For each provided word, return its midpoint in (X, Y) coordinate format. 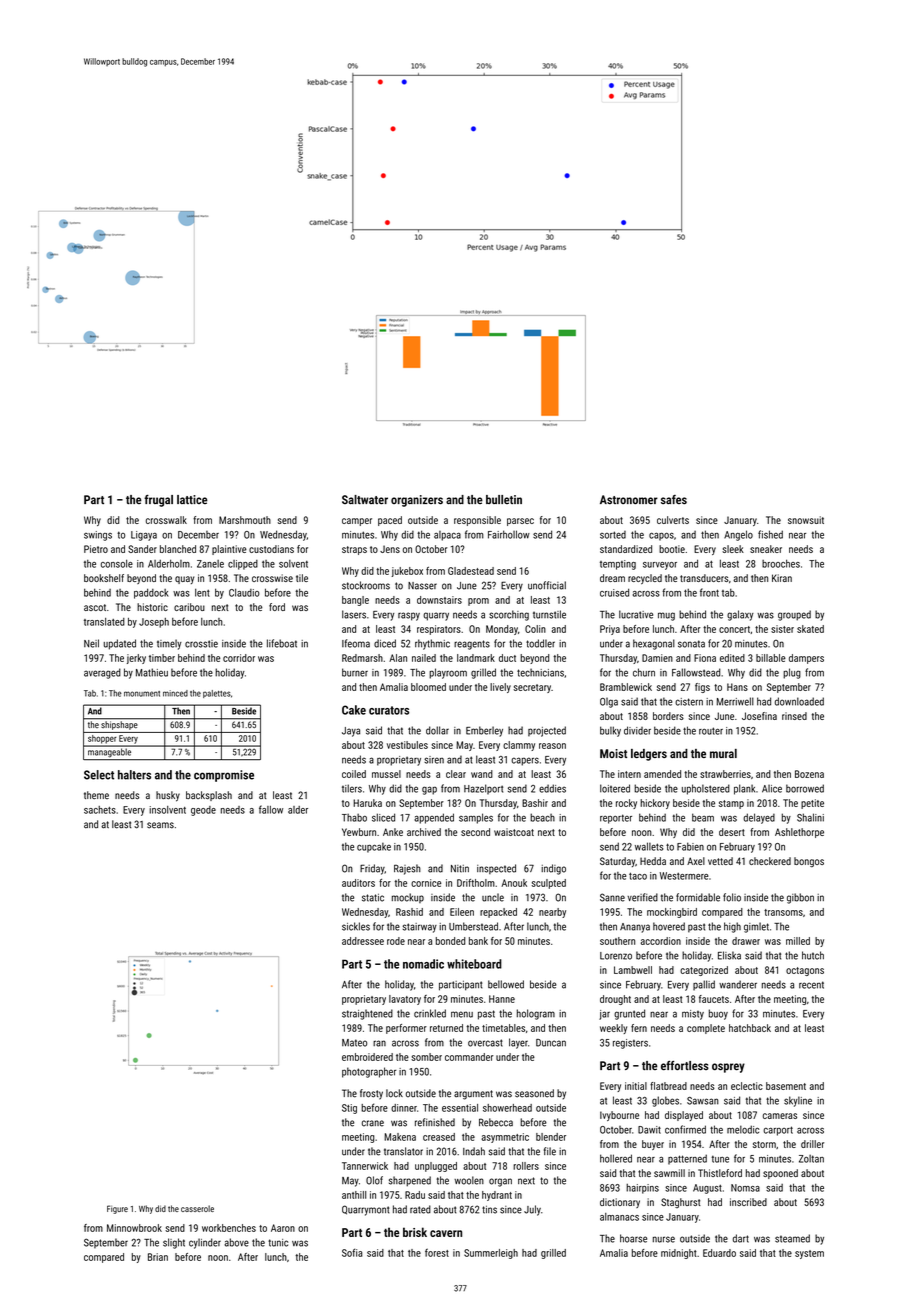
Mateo (354, 1043)
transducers (704, 578)
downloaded (799, 701)
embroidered (367, 1057)
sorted (613, 535)
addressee (363, 941)
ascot (95, 607)
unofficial (547, 585)
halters (134, 775)
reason (552, 746)
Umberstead (473, 926)
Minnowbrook (134, 1228)
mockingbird (672, 913)
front (709, 592)
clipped (243, 565)
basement (786, 1086)
